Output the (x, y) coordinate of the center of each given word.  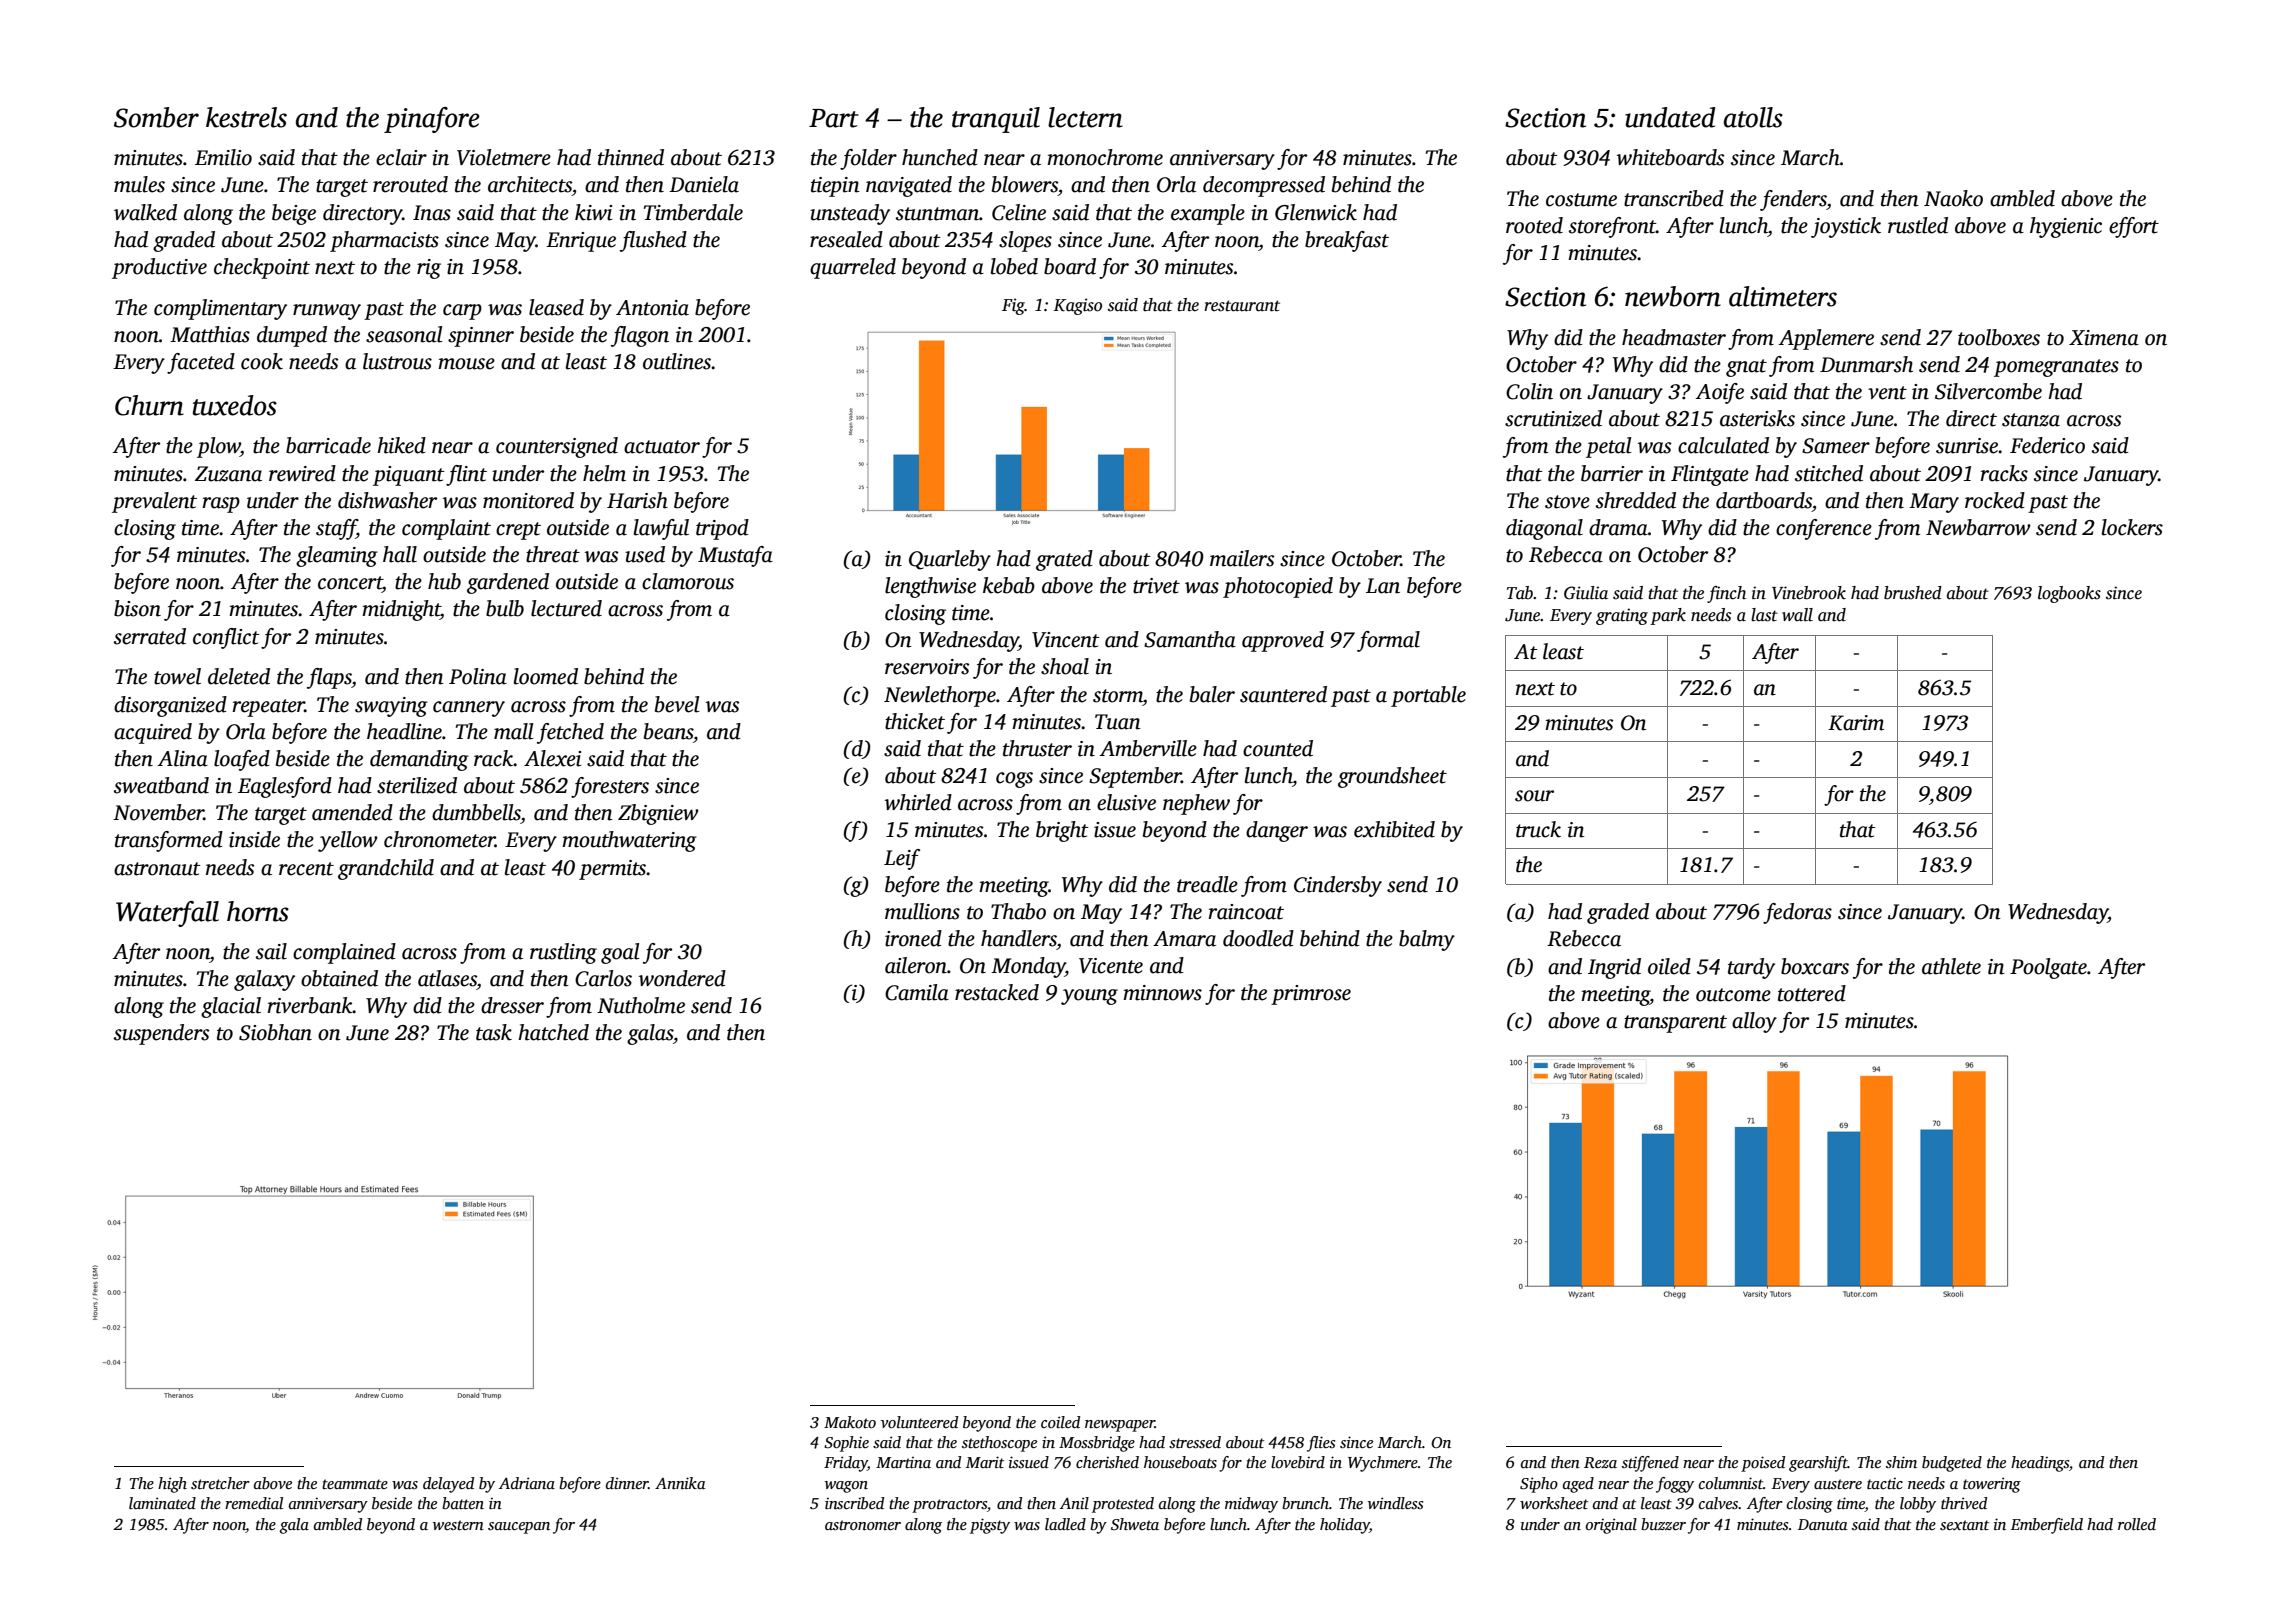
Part (834, 118)
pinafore (432, 120)
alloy (1754, 1022)
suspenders (161, 1034)
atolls (1753, 117)
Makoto (850, 1422)
